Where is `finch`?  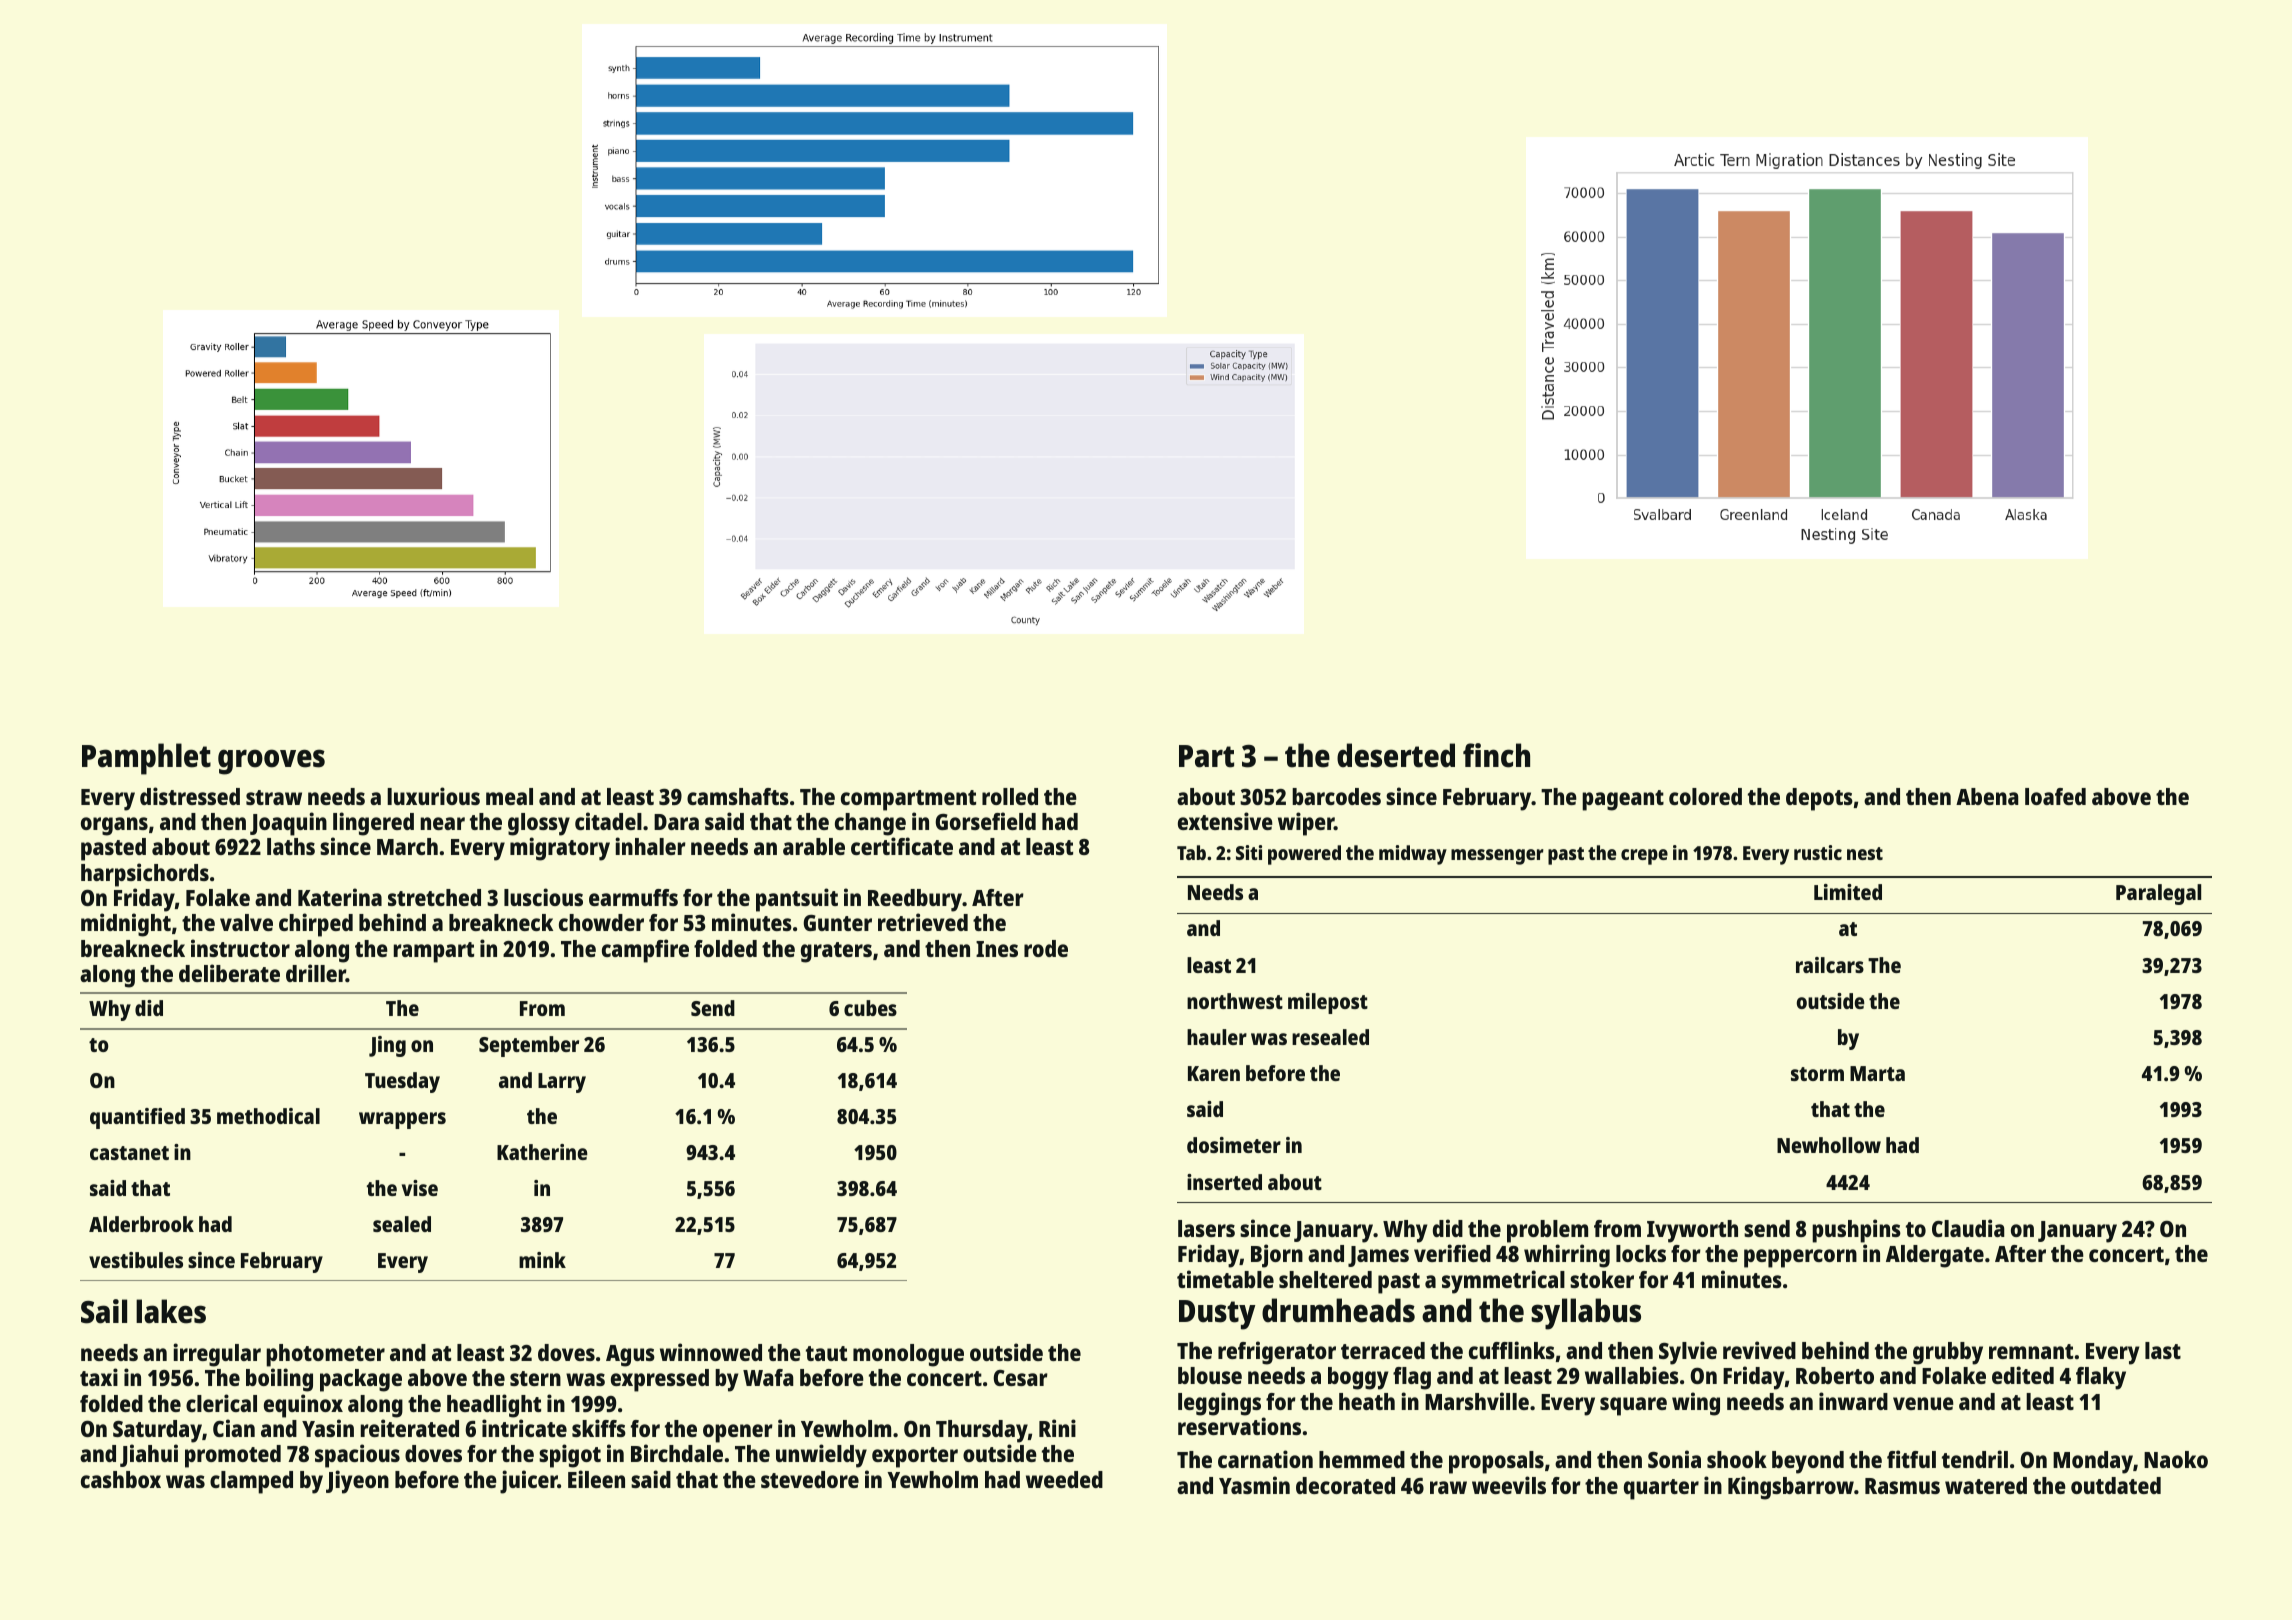
finch is located at coordinates (1496, 755).
